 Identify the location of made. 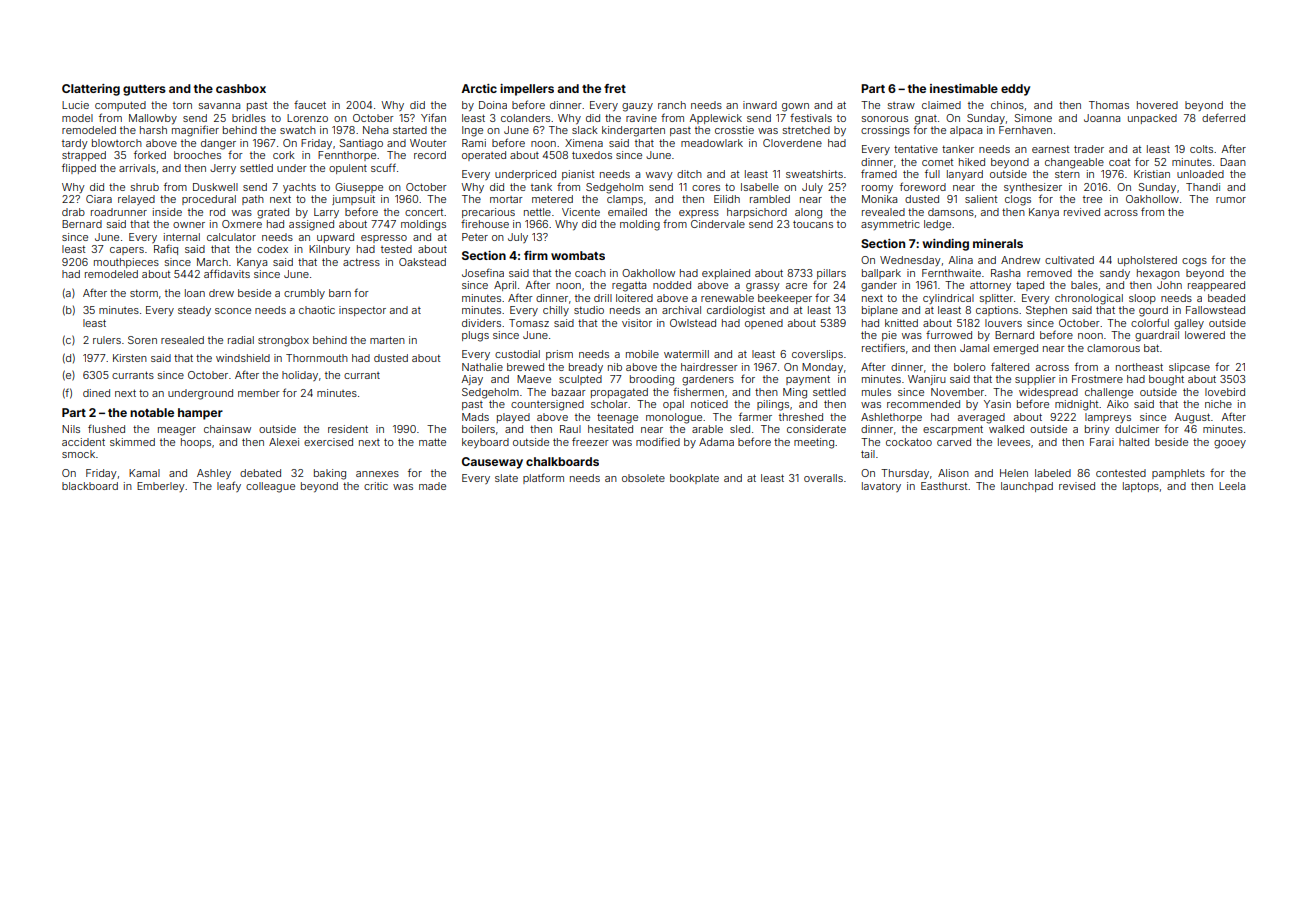
(432, 486).
